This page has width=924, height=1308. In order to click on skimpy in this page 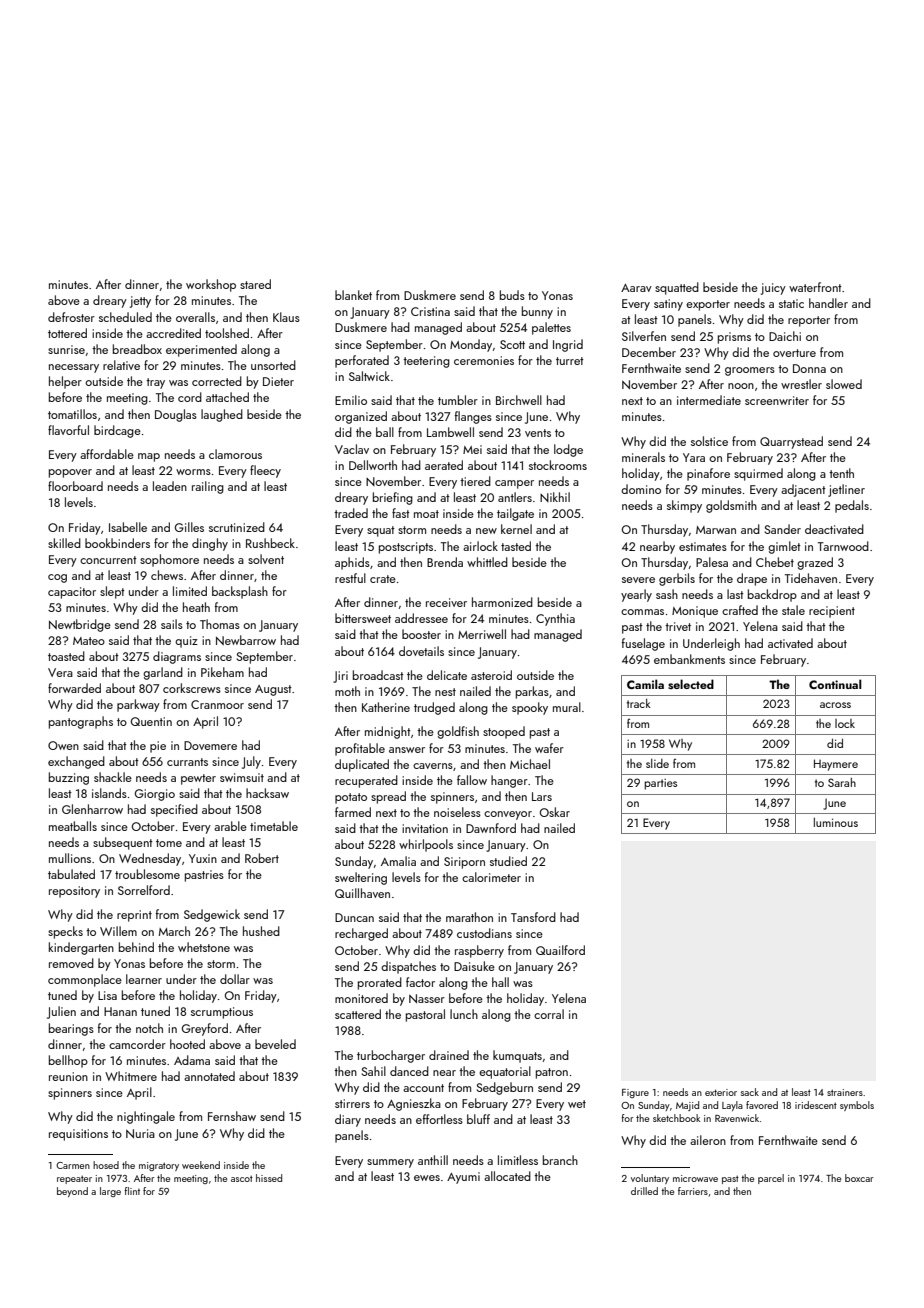, I will do `click(684, 506)`.
